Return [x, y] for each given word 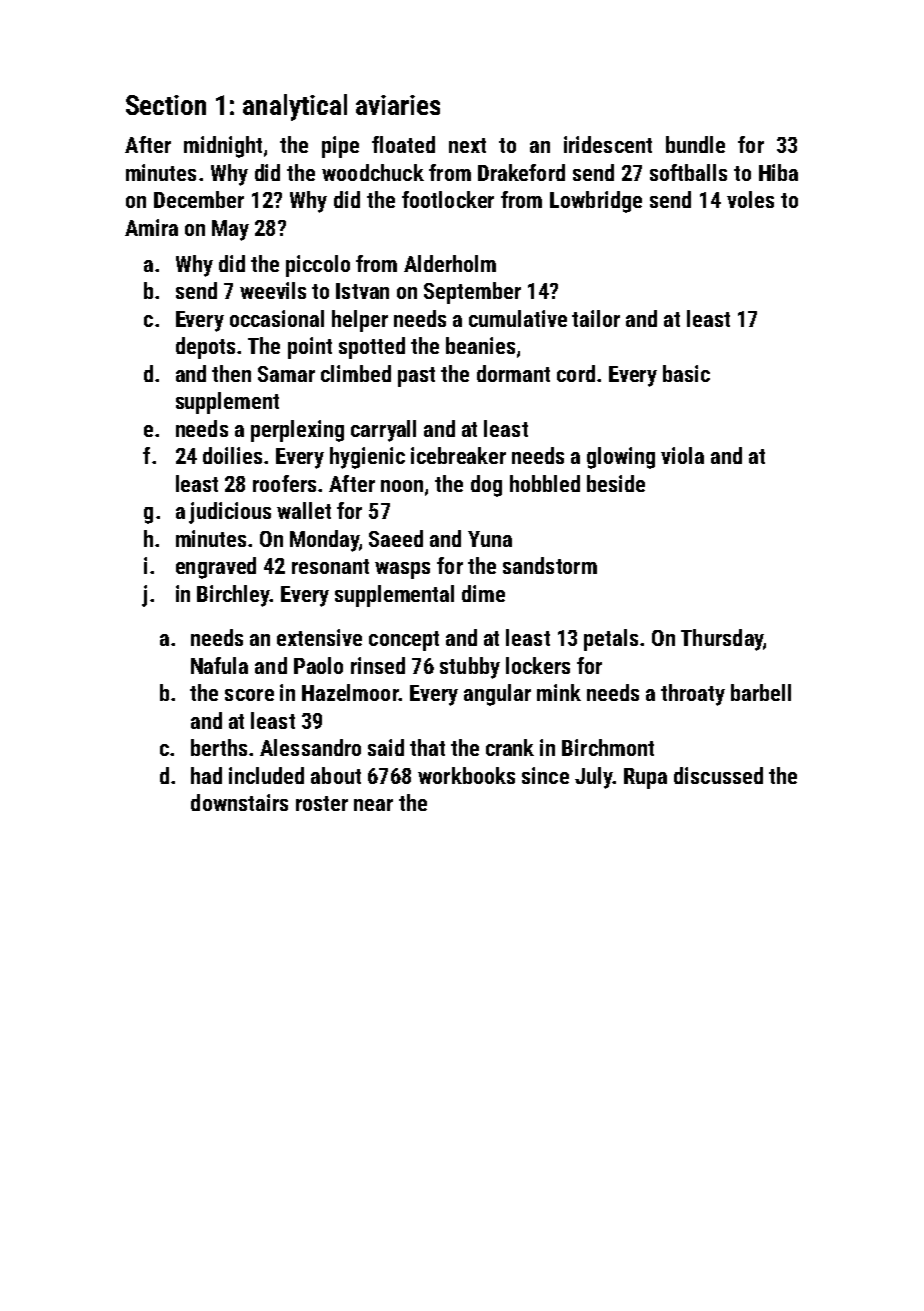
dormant [513, 373]
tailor [596, 318]
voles [750, 199]
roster [322, 803]
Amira [151, 227]
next [467, 145]
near [373, 805]
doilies [232, 455]
